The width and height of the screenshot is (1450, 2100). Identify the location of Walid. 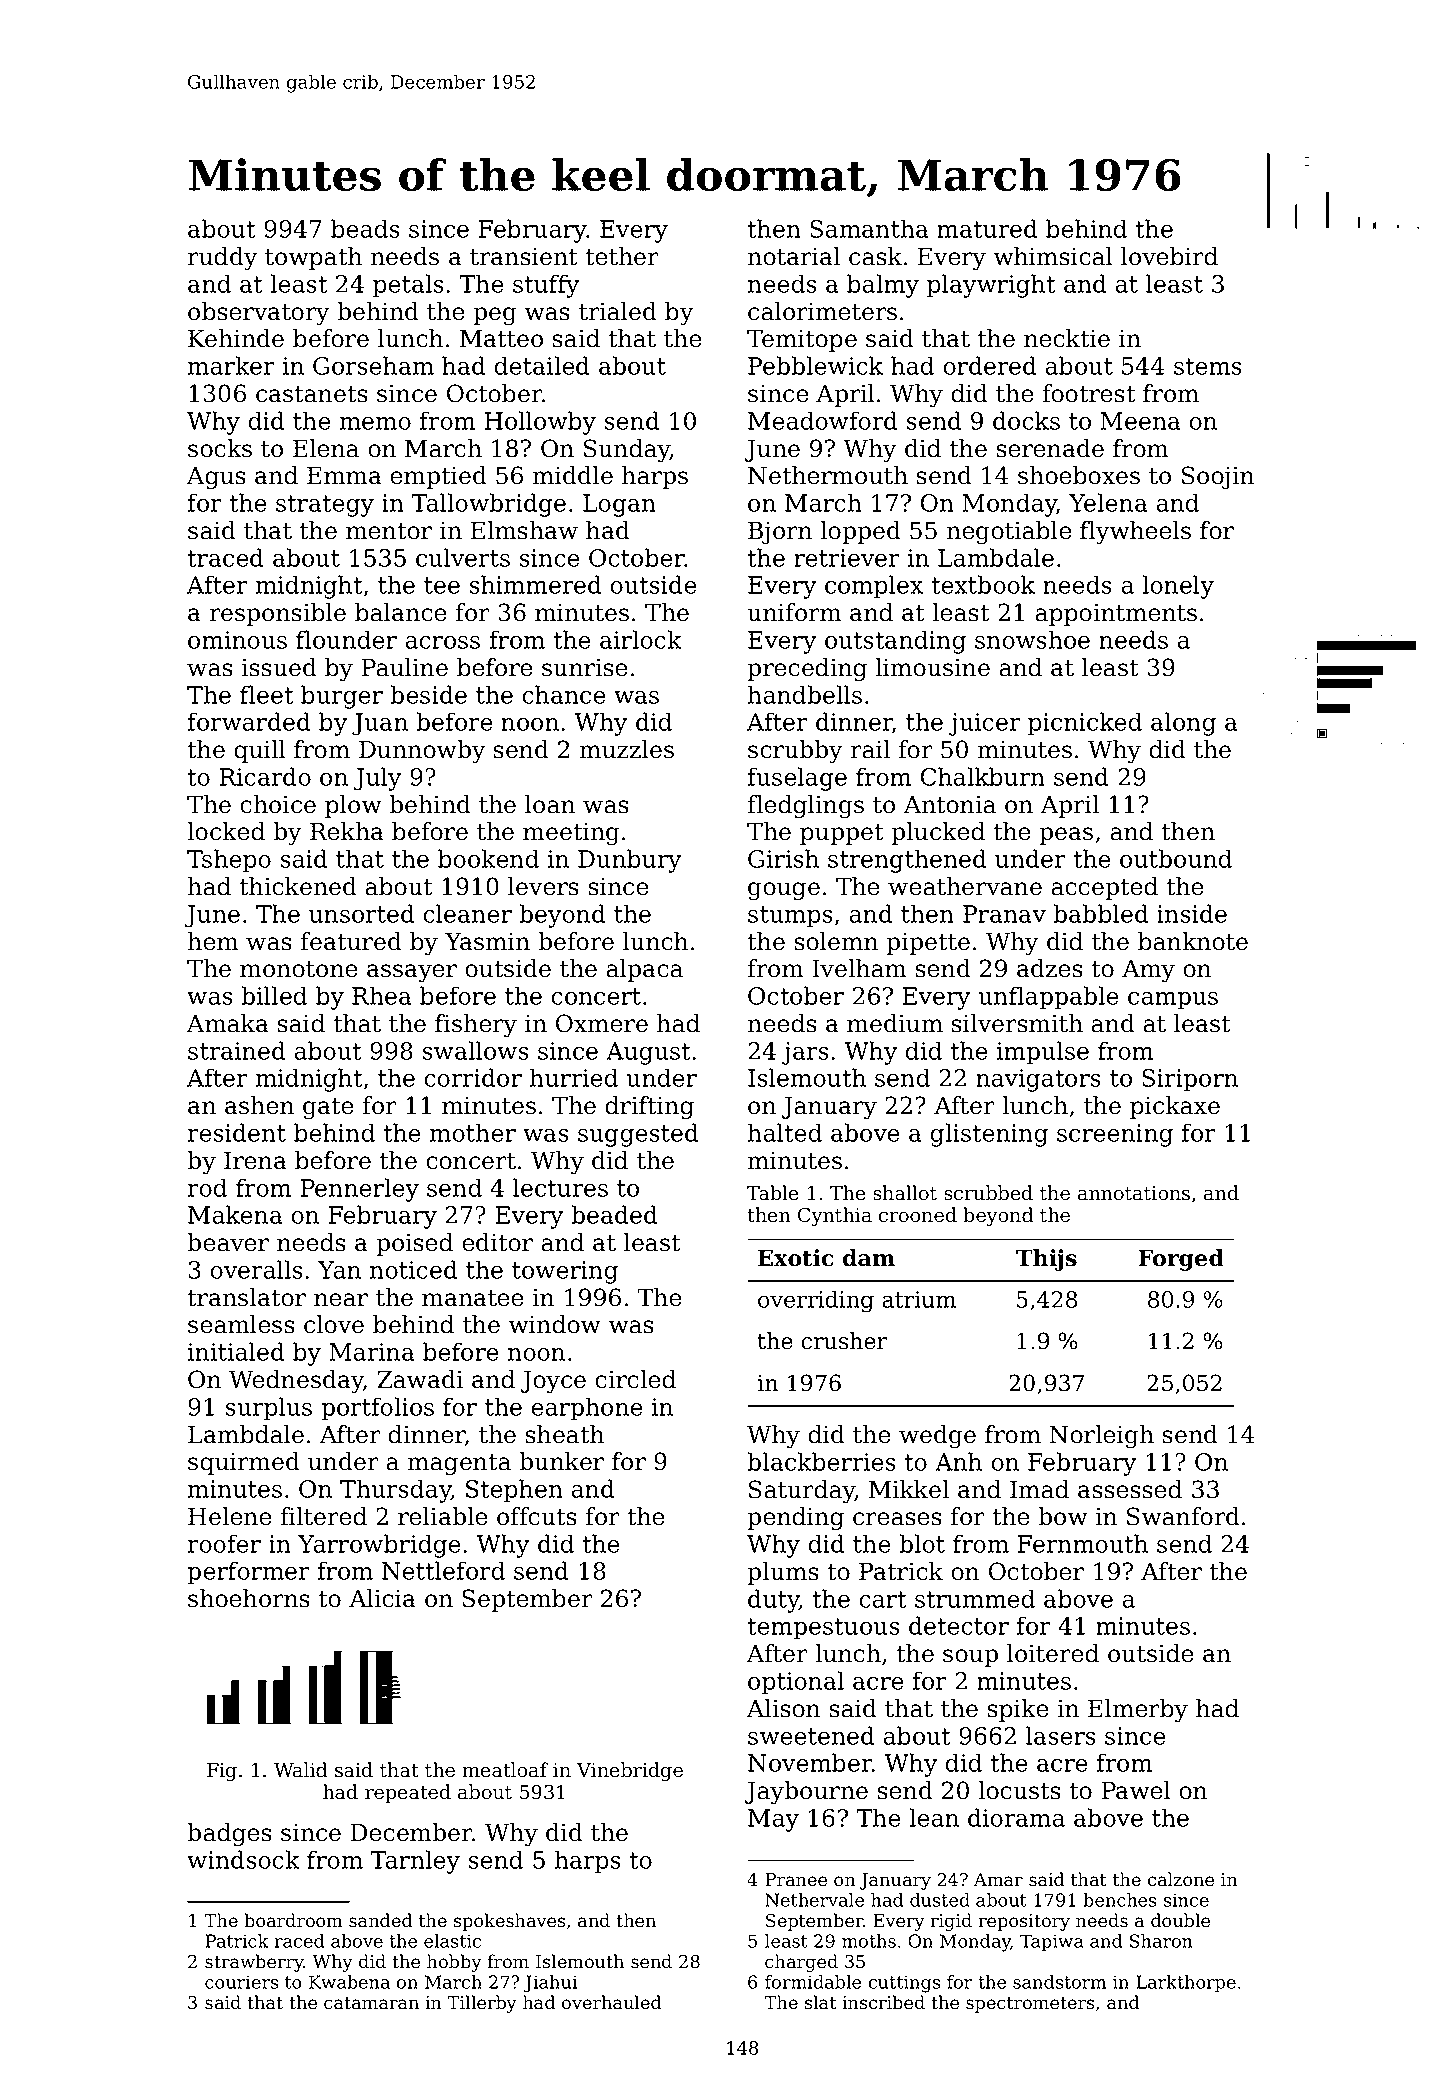
(300, 1770).
